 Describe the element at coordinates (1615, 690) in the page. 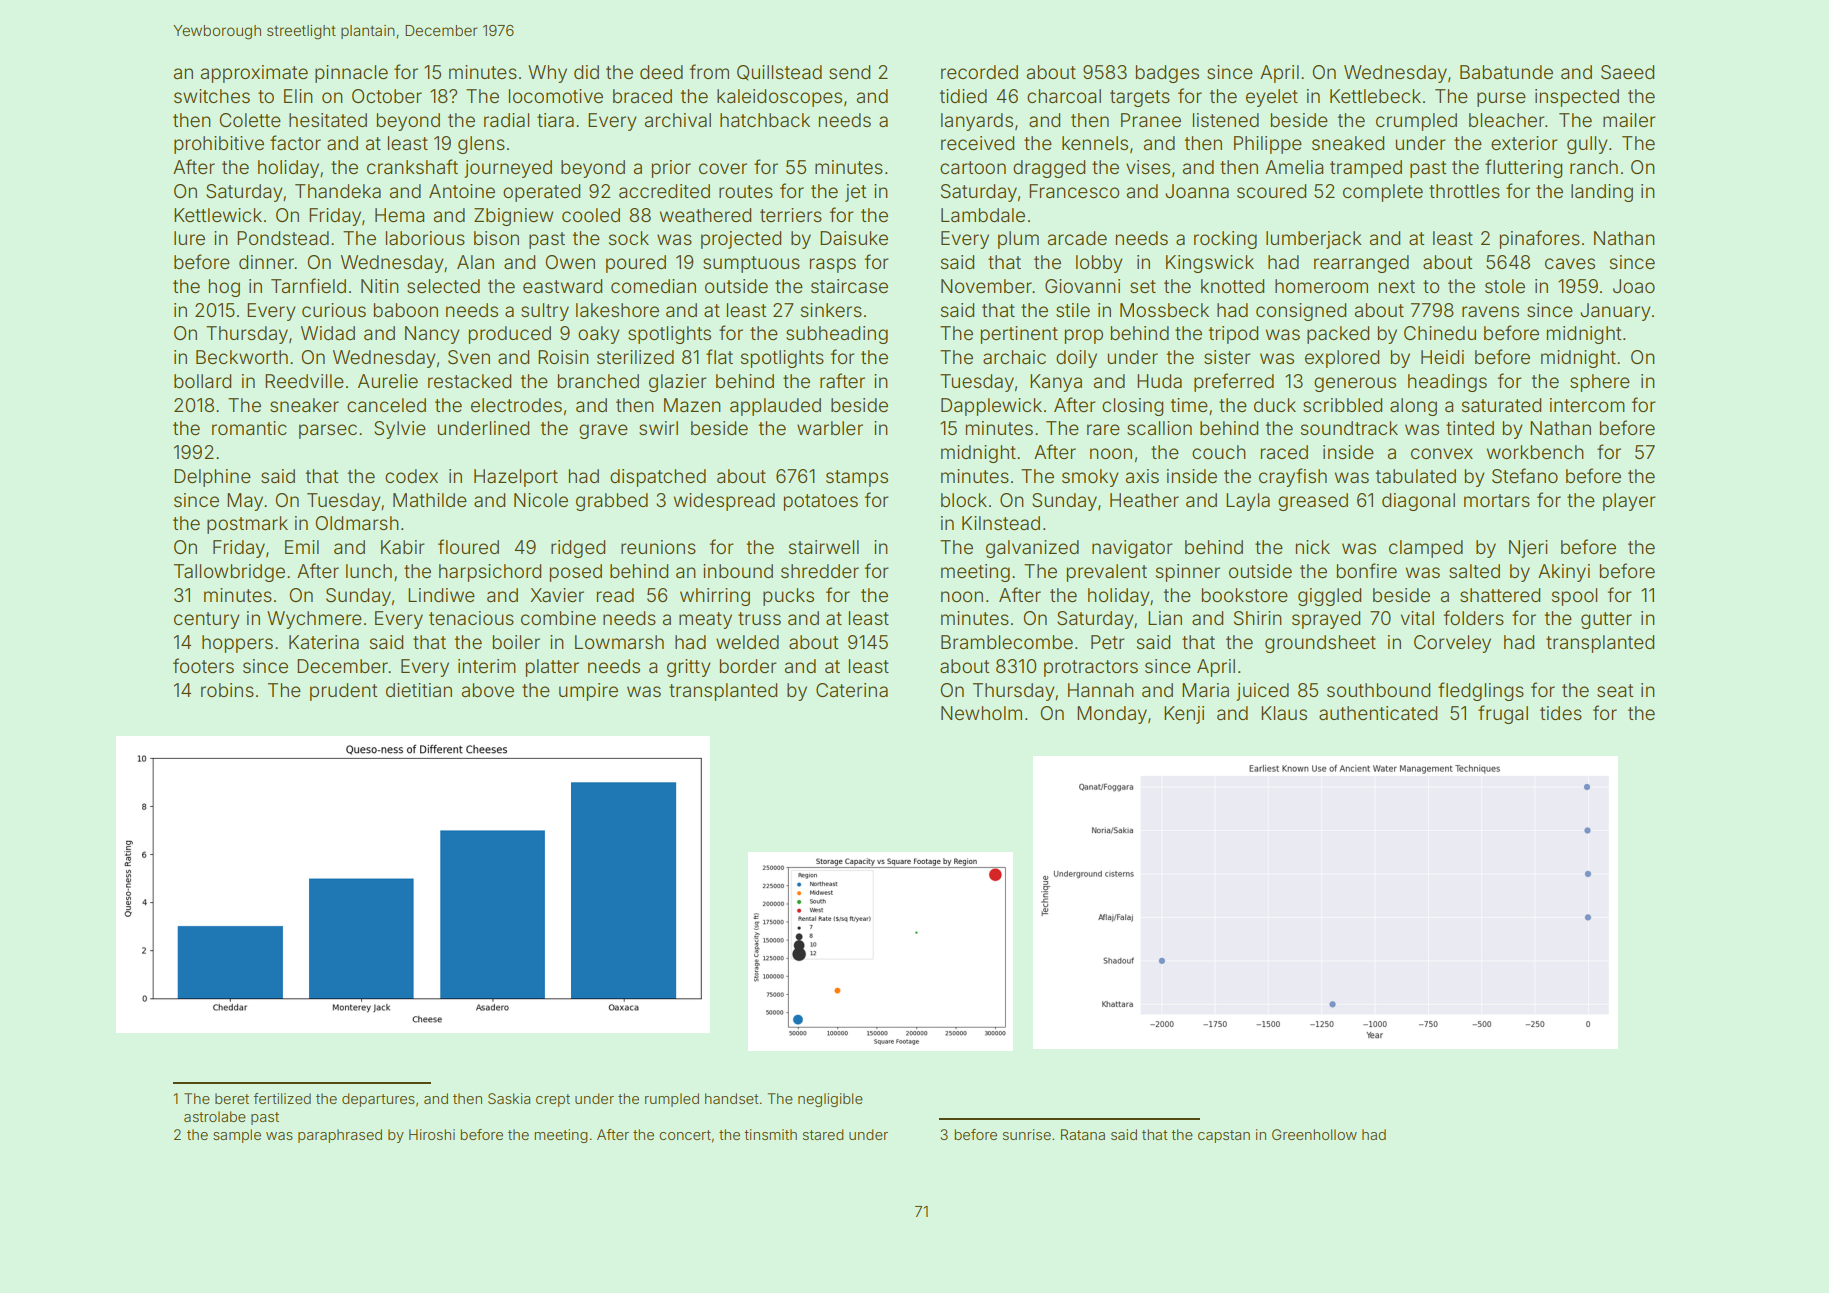

I see `seat` at that location.
